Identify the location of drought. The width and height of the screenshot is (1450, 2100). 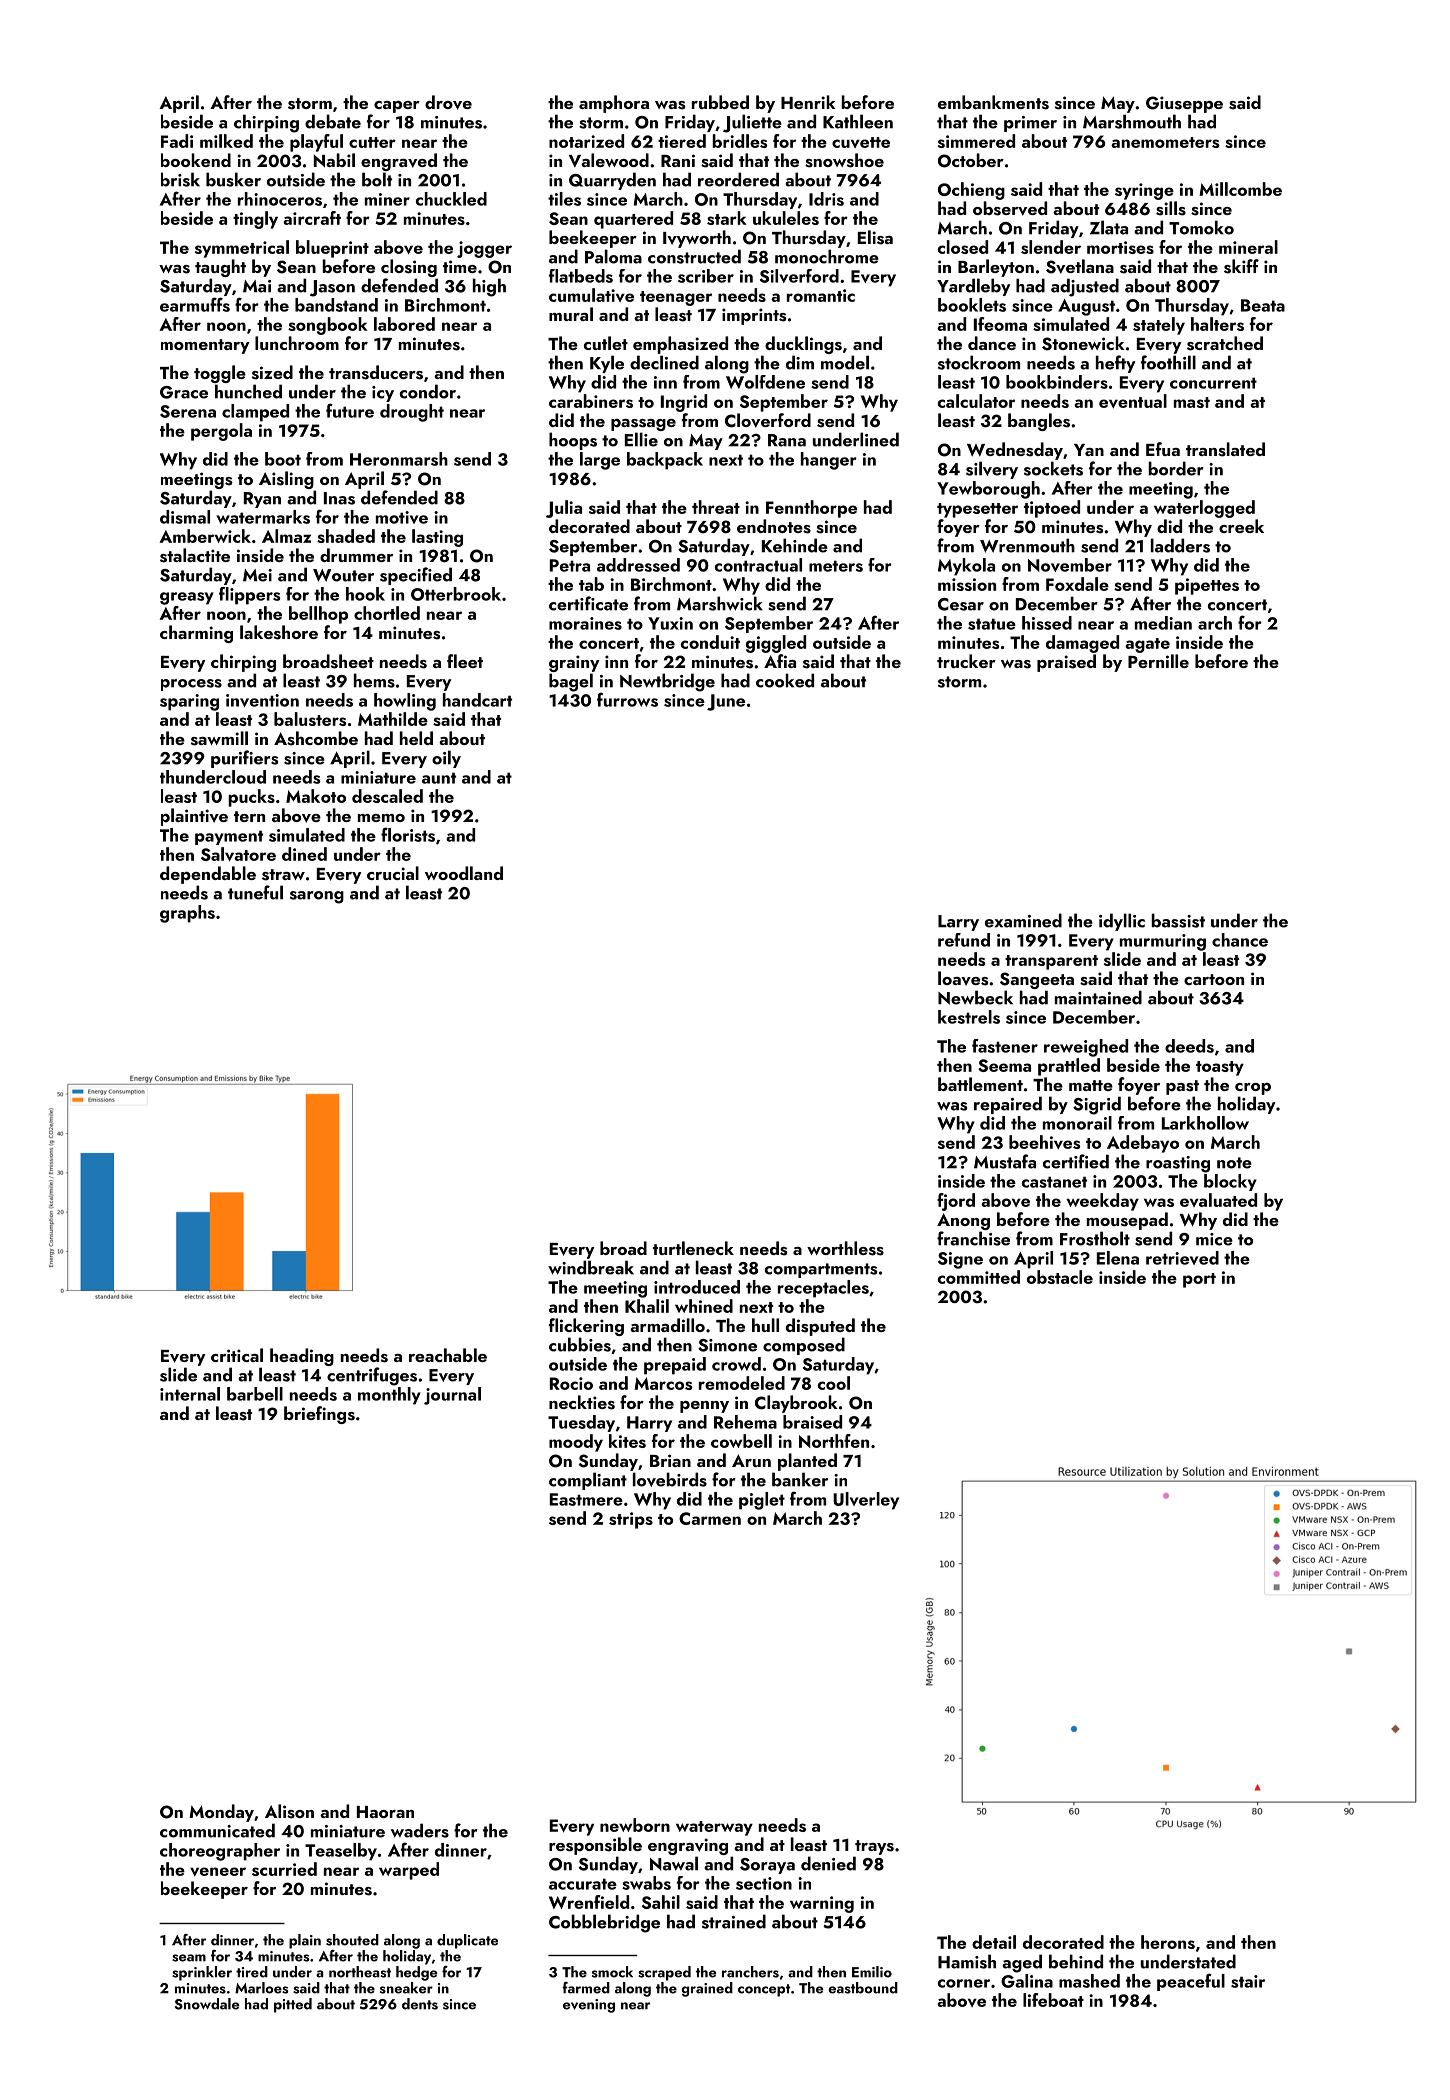
(412, 413).
